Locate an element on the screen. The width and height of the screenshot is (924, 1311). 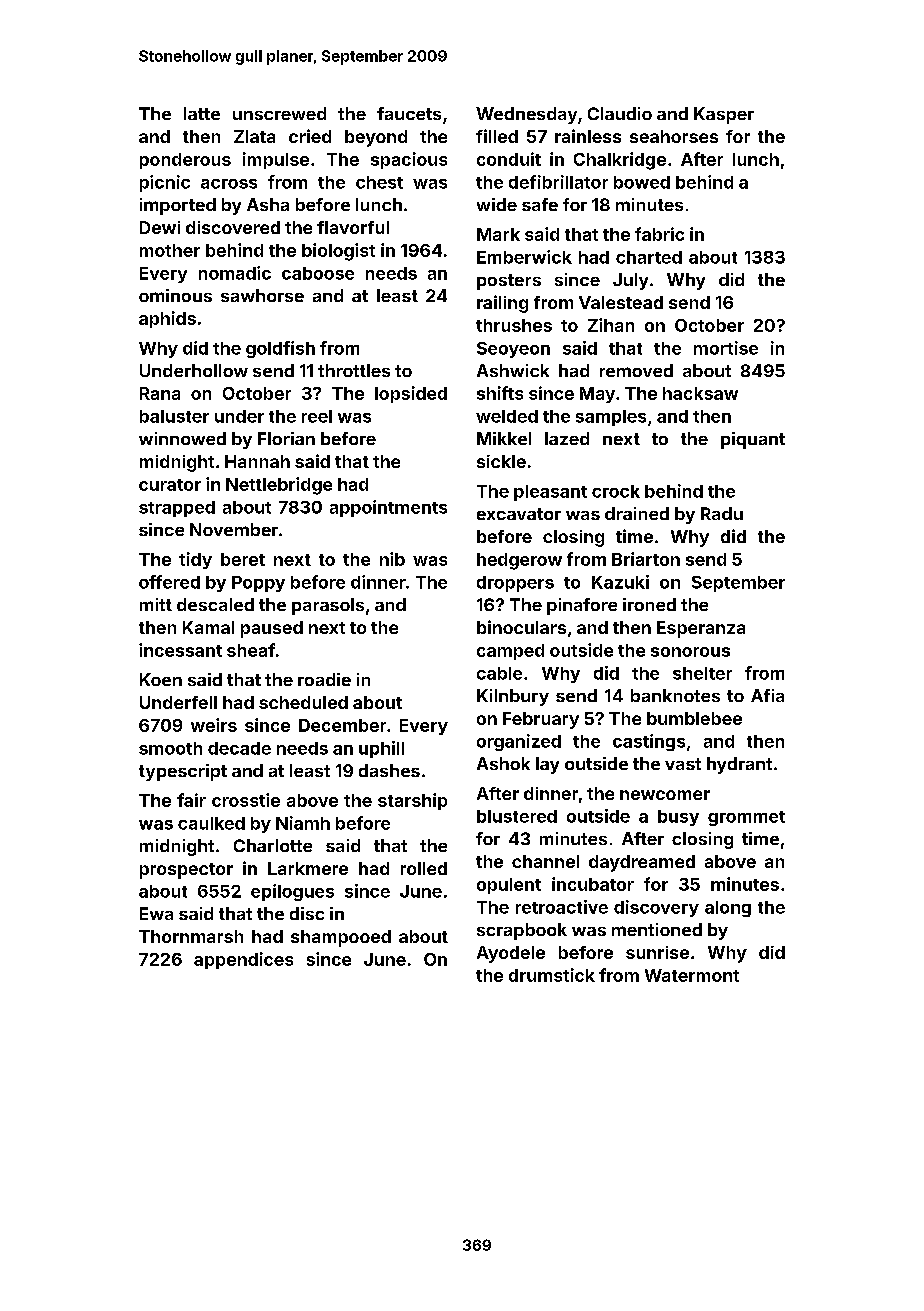
parasols is located at coordinates (328, 606).
